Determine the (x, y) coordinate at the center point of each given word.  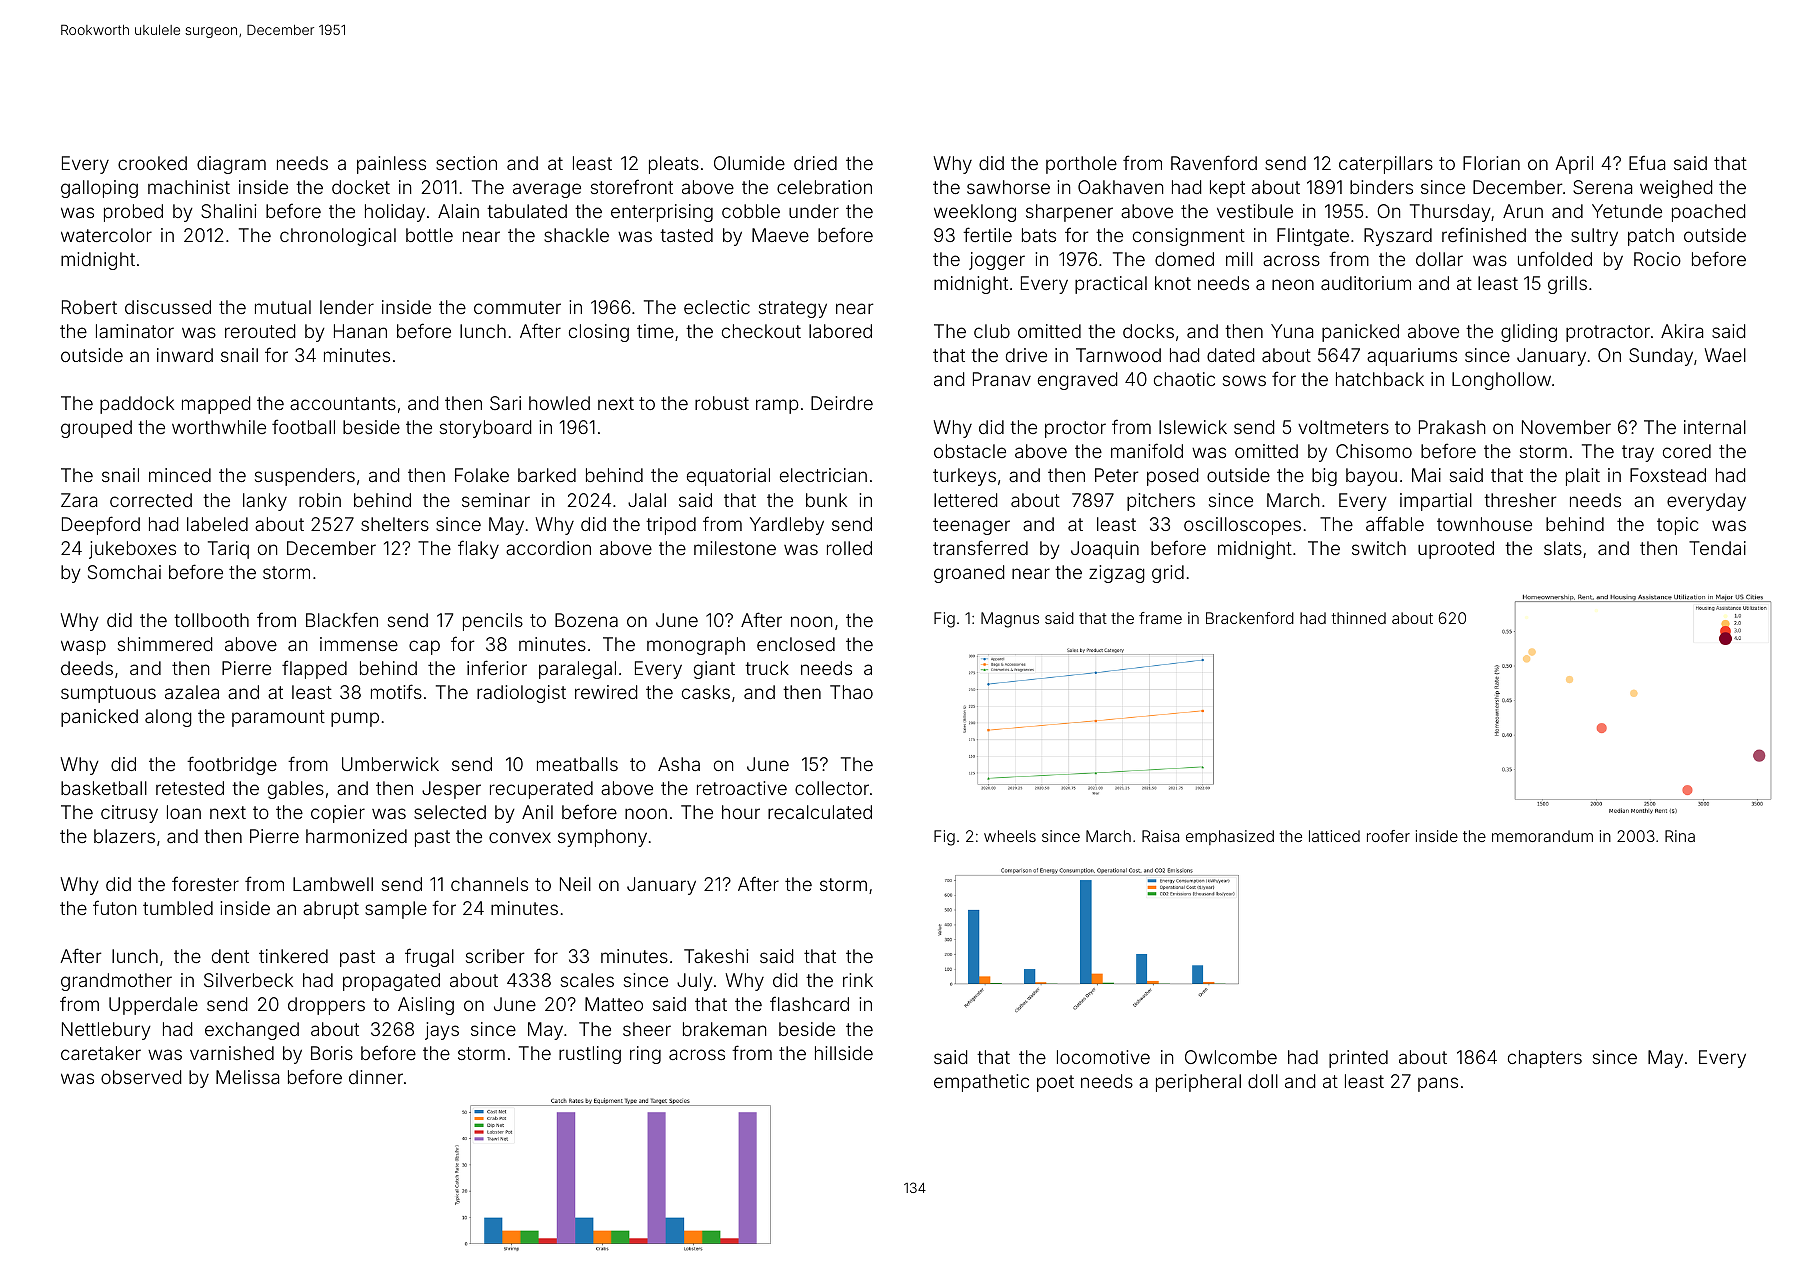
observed (141, 1077)
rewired (606, 692)
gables (296, 790)
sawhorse (1008, 187)
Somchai (124, 572)
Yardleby (787, 526)
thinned (1358, 618)
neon (1293, 284)
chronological (338, 237)
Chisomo (1374, 451)
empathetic (981, 1083)
